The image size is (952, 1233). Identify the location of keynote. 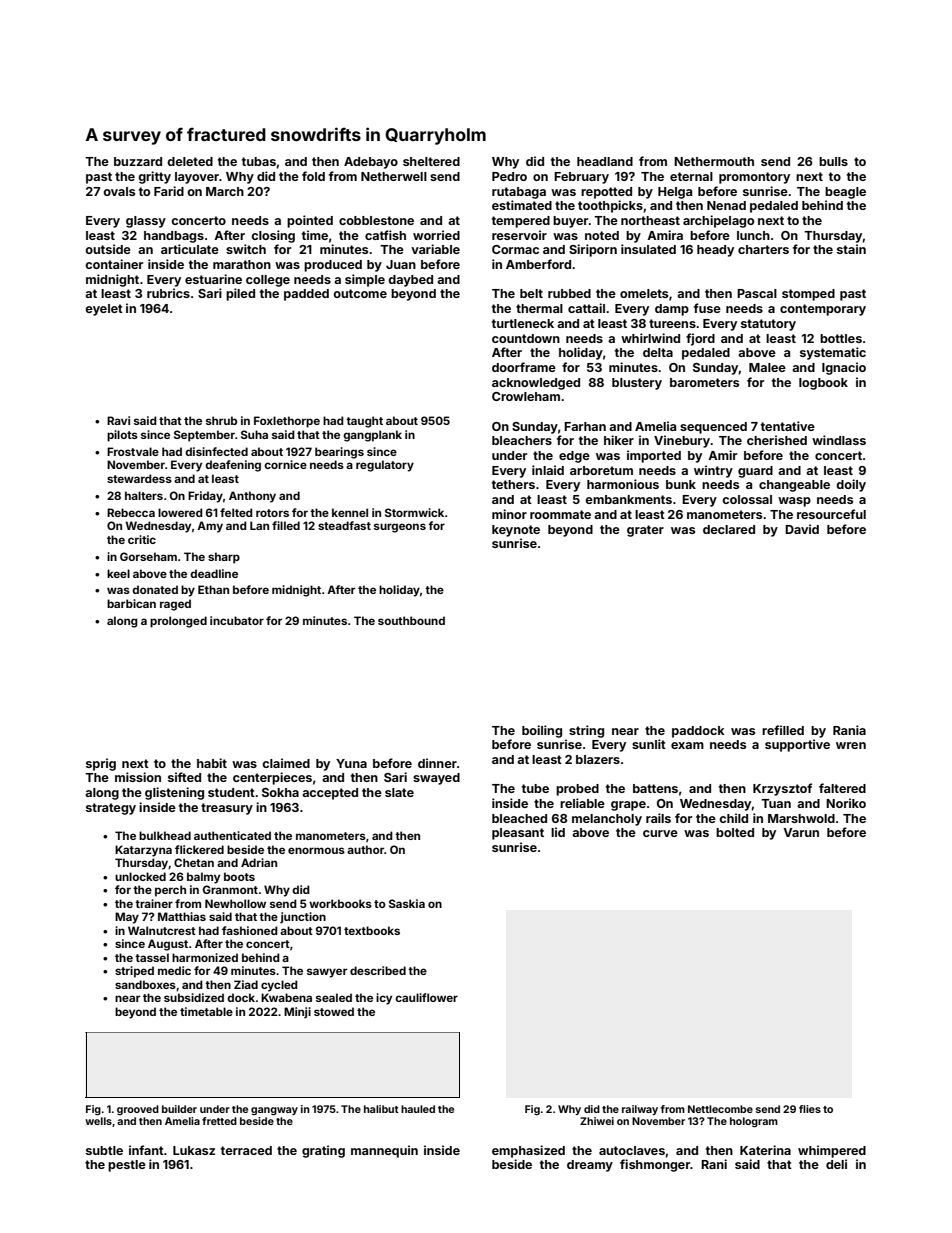
(516, 531).
